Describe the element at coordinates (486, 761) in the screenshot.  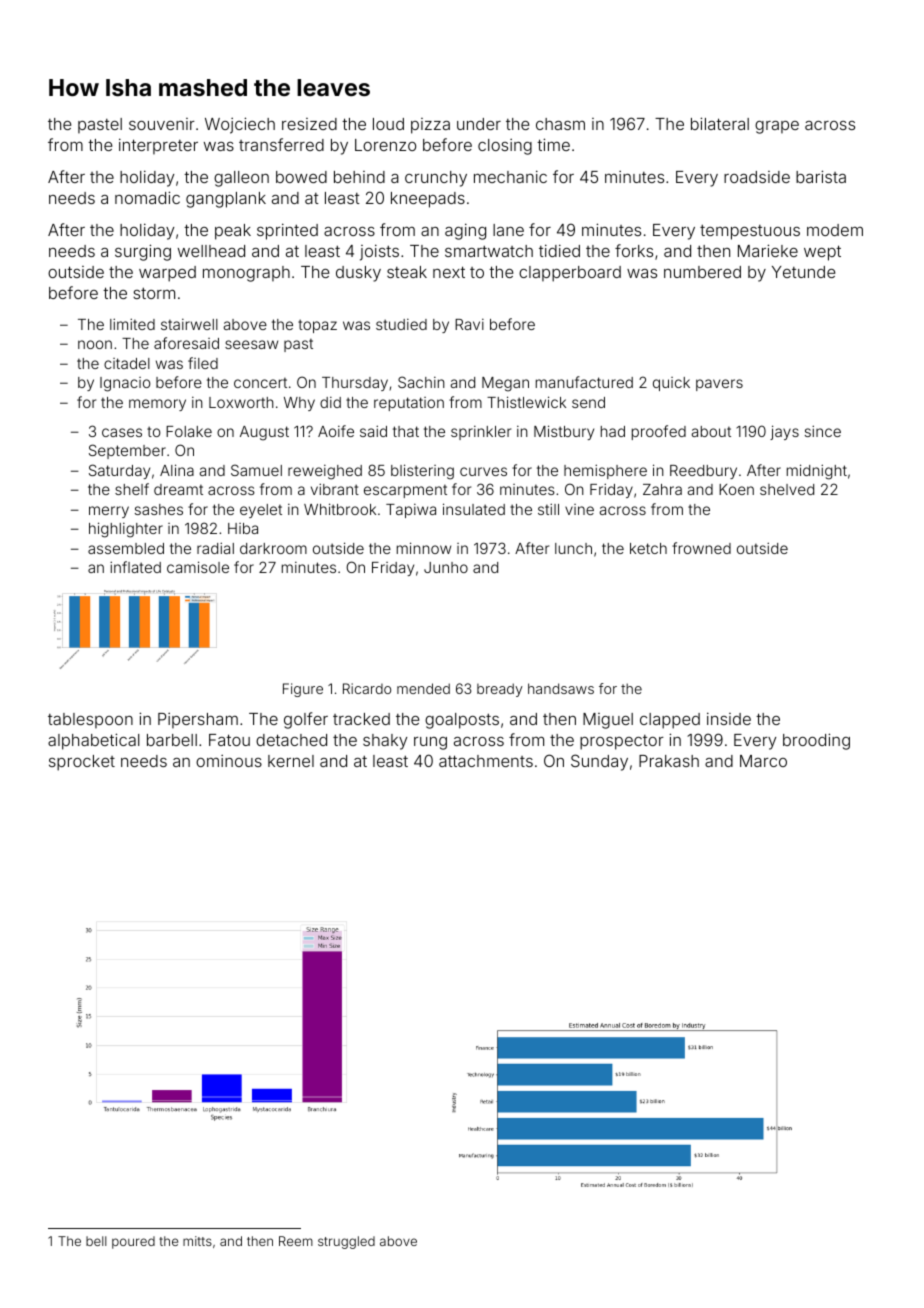
I see `attachments` at that location.
